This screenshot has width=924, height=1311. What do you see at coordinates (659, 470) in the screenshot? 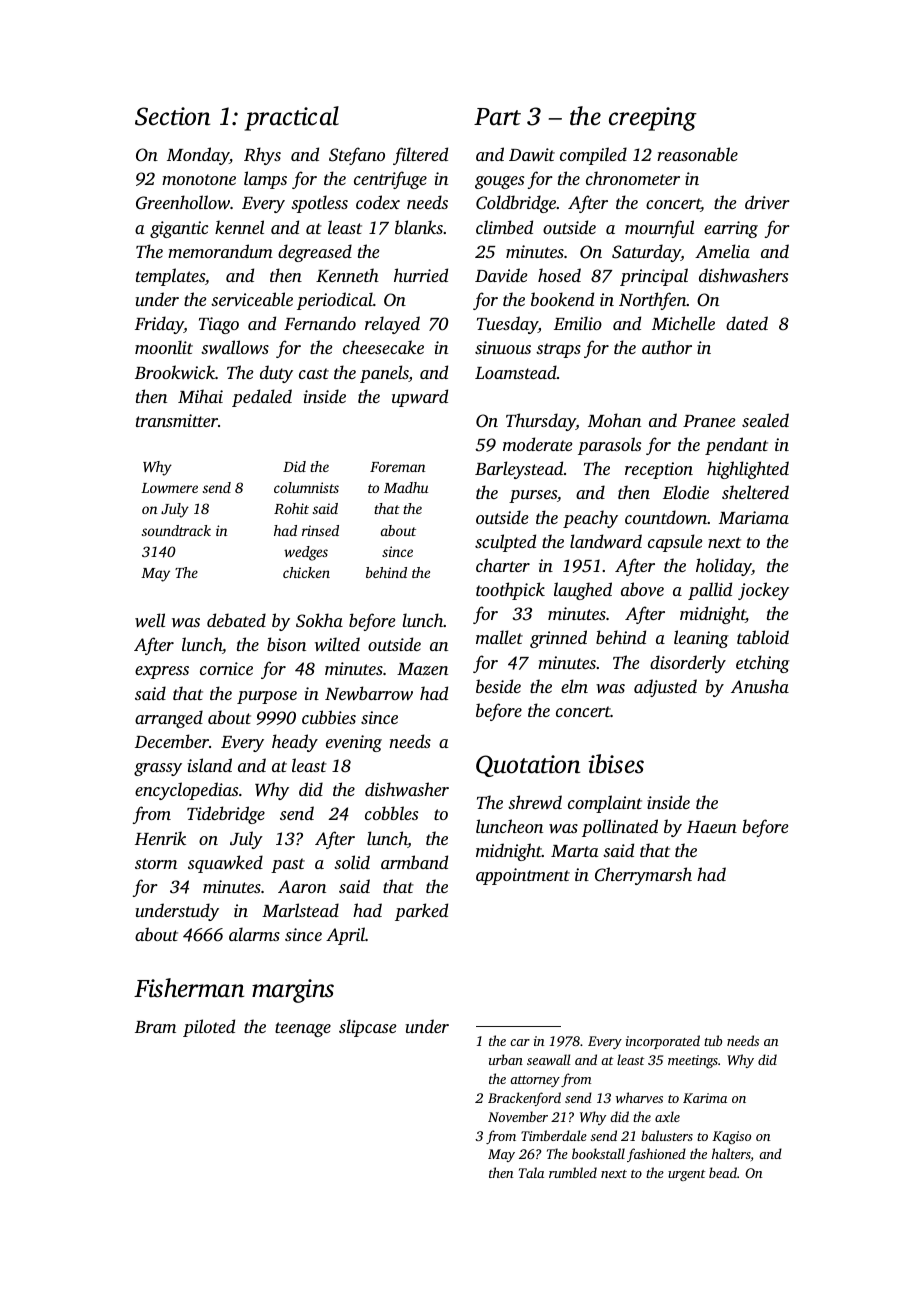
I see `reception` at bounding box center [659, 470].
